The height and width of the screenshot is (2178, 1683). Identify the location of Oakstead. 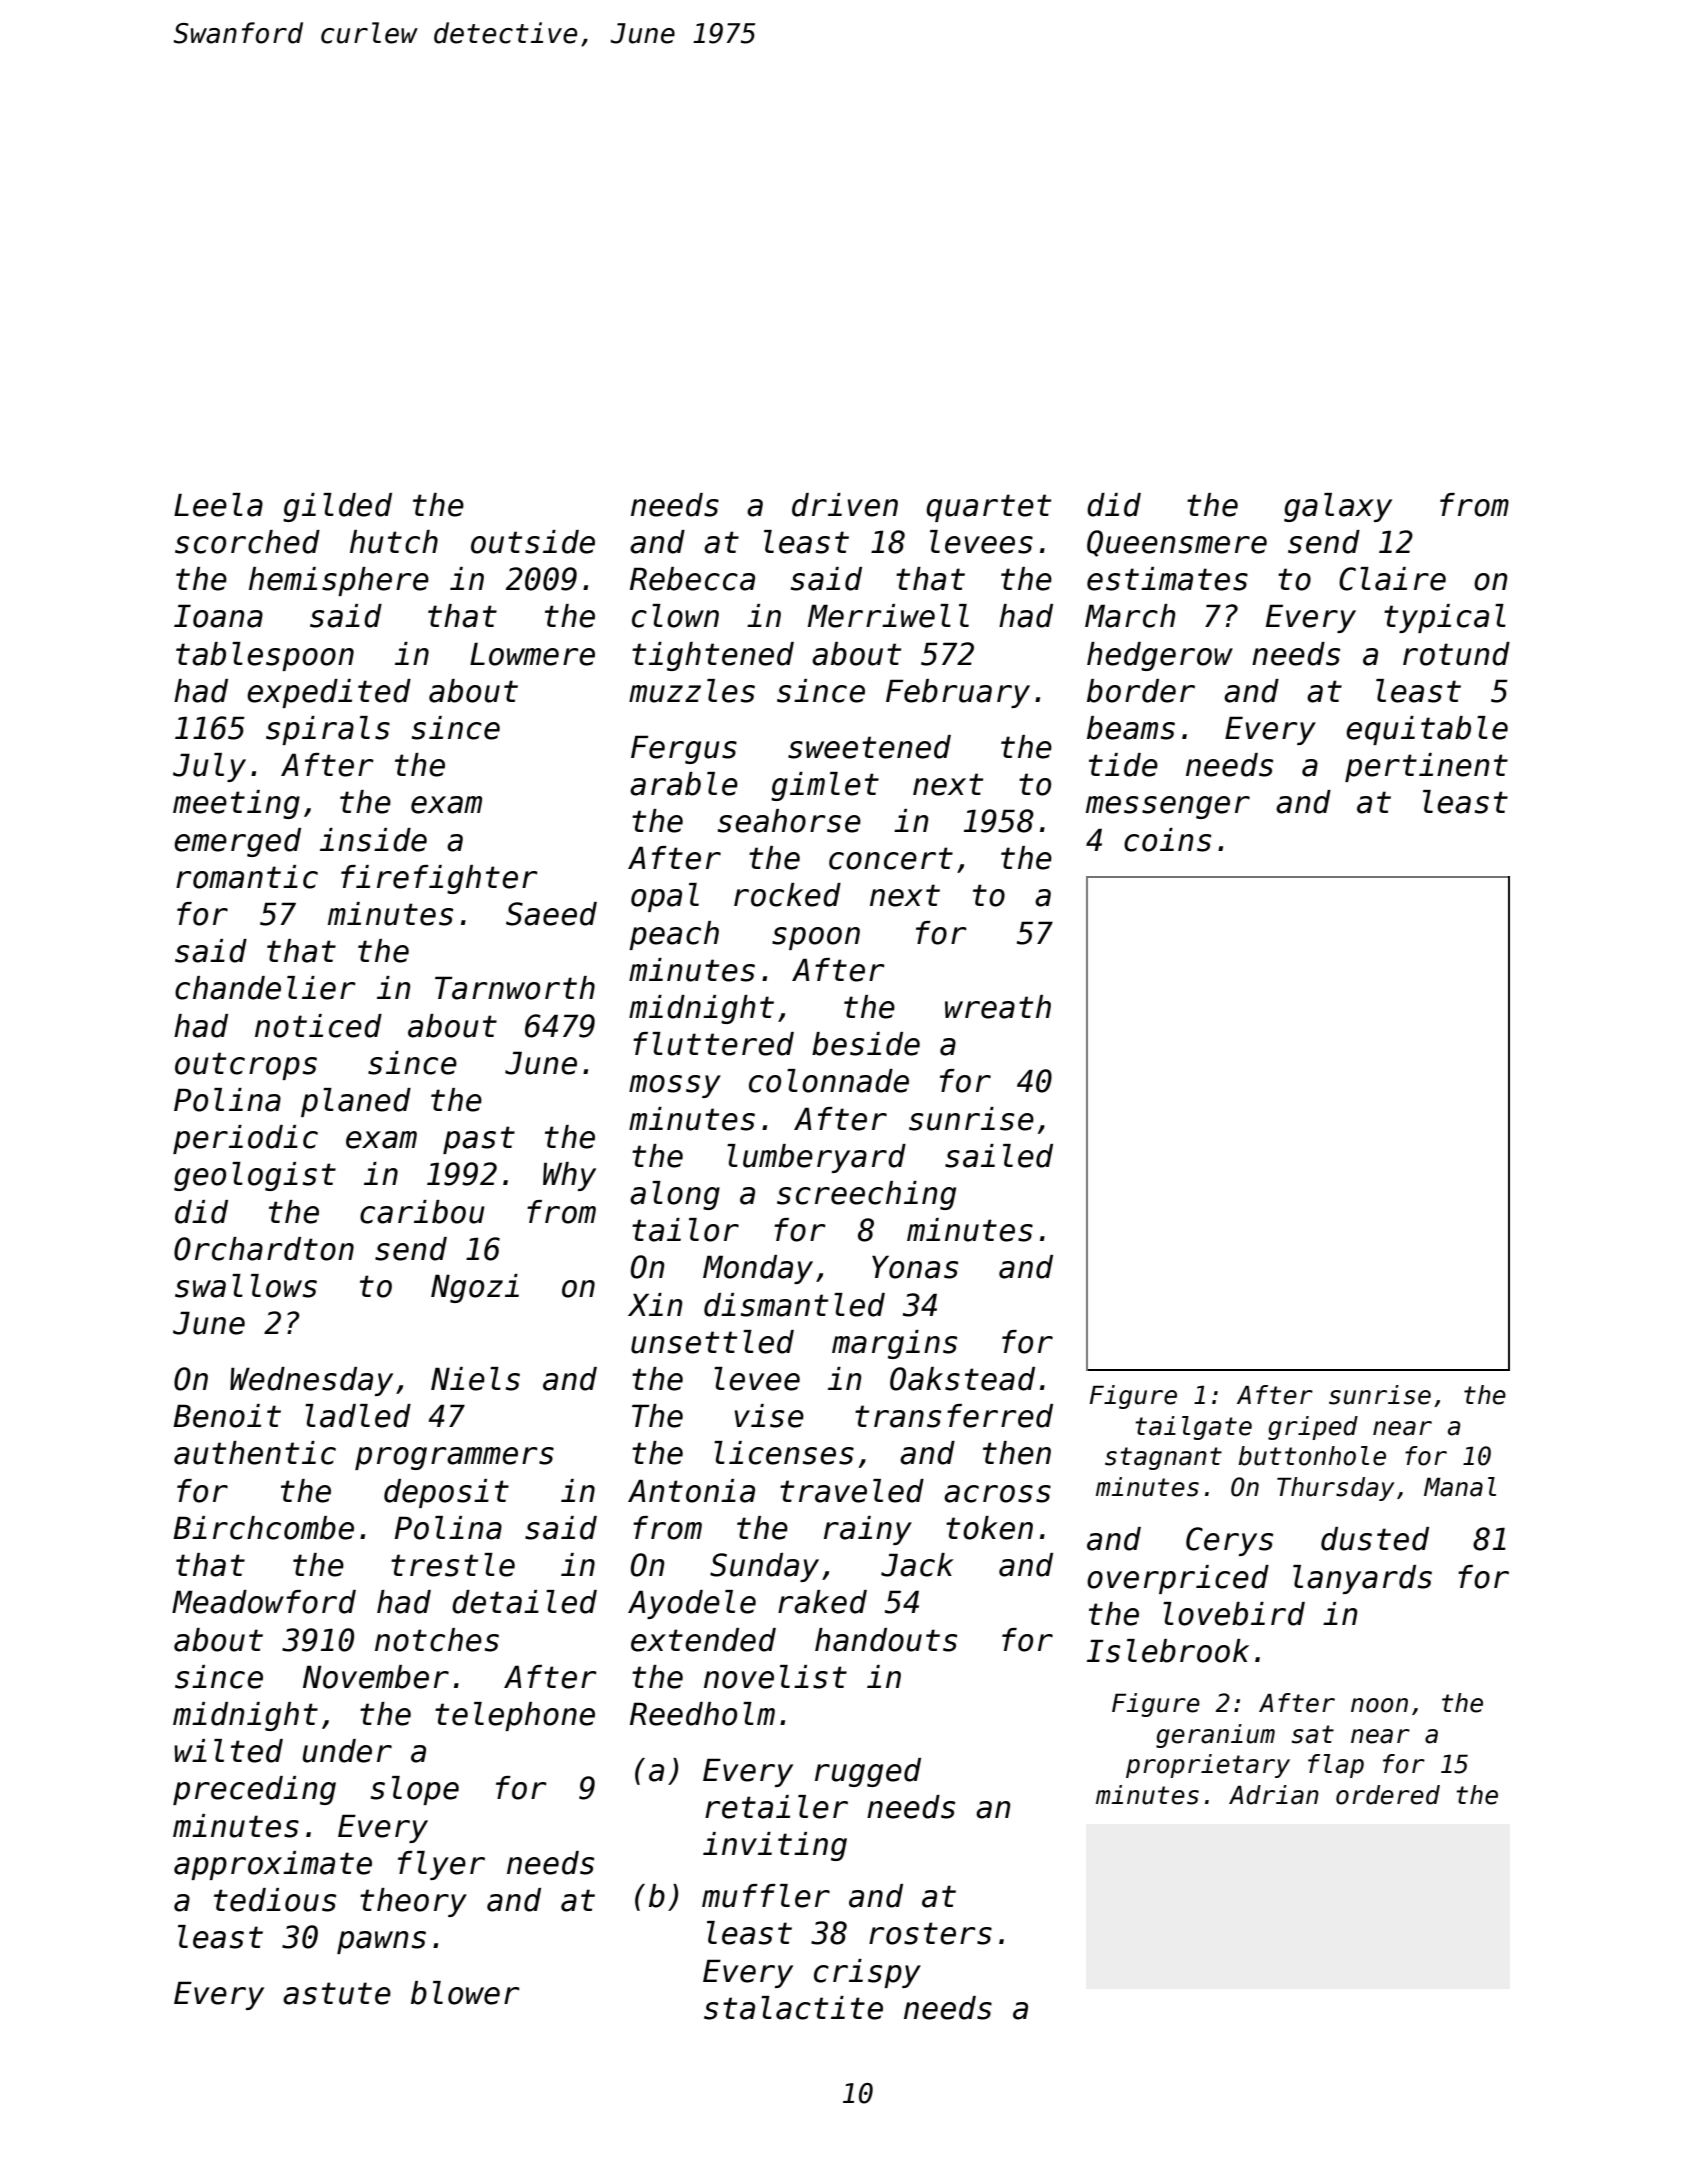
(962, 1379).
